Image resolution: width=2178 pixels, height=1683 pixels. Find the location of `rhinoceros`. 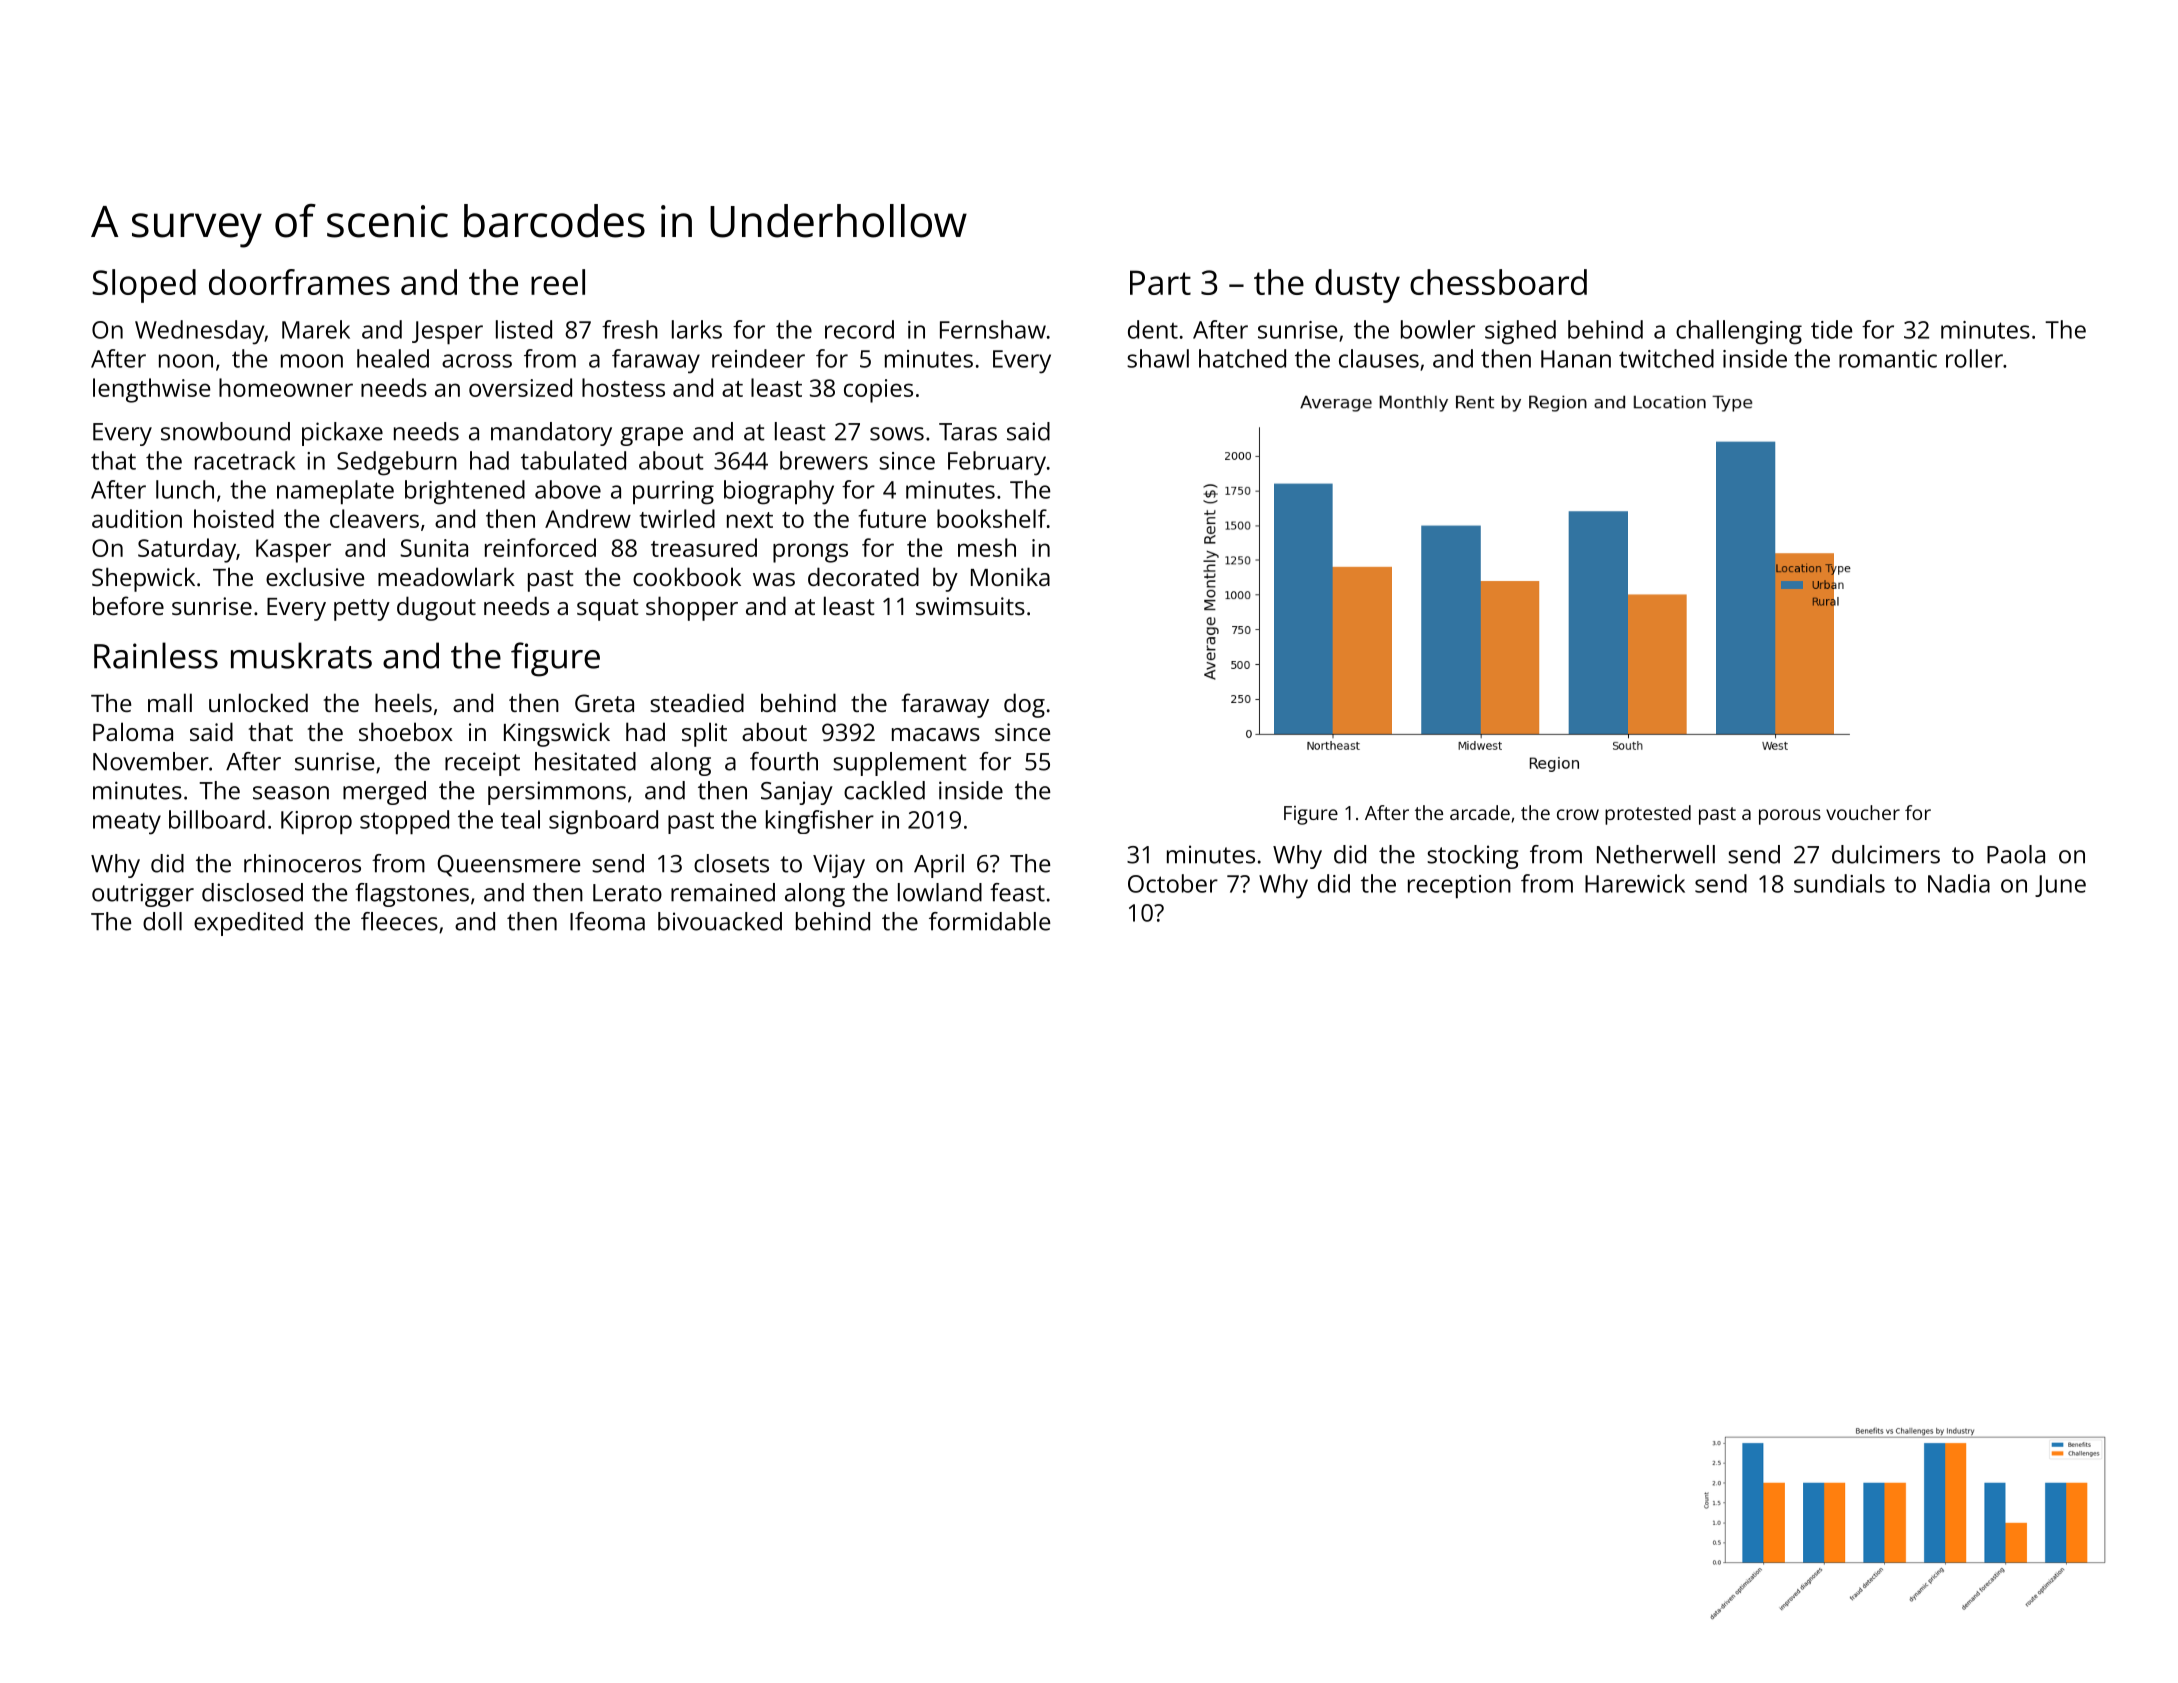

rhinoceros is located at coordinates (302, 863).
